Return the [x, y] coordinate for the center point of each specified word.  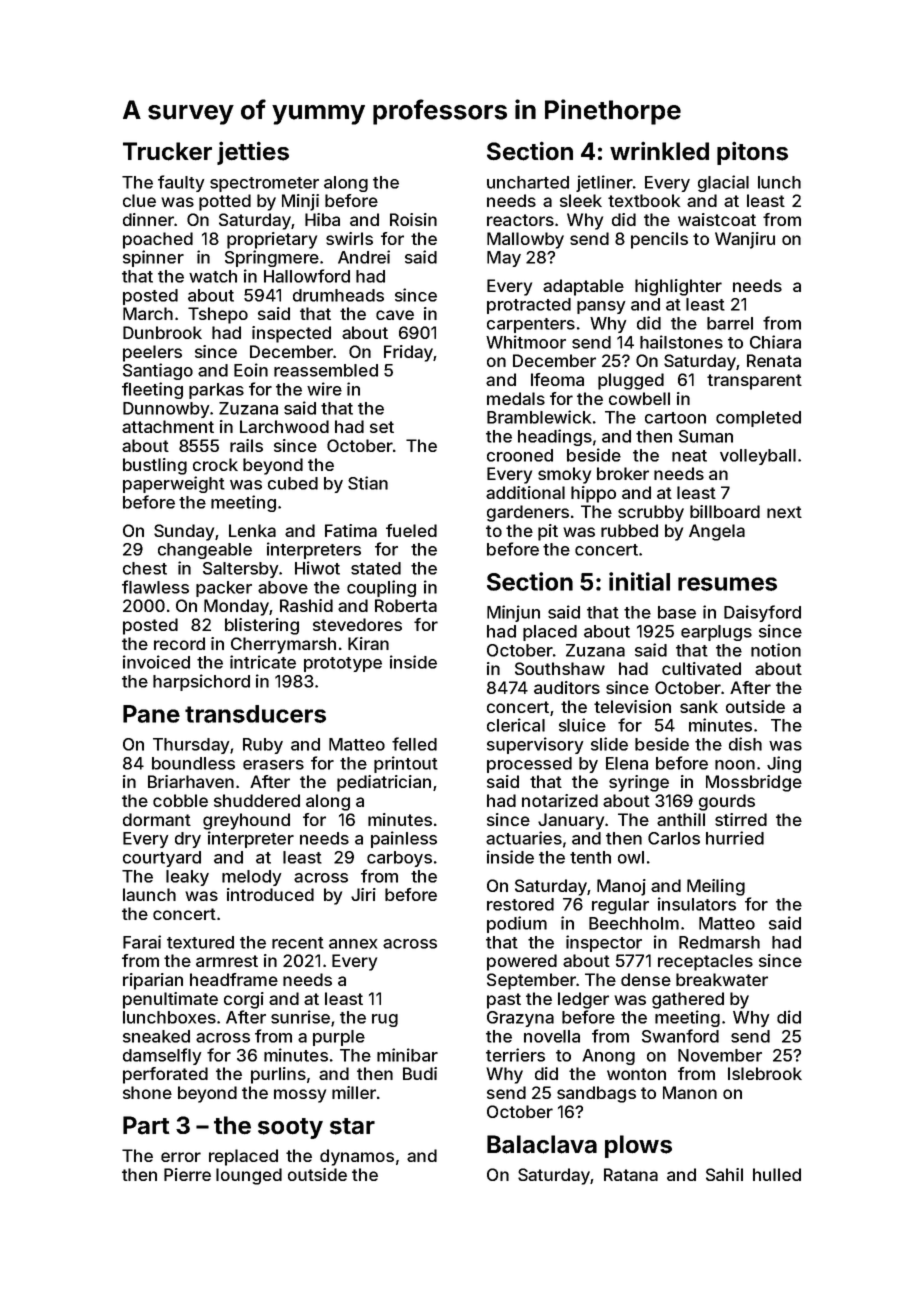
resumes [727, 584]
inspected [291, 334]
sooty [290, 1128]
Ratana [631, 1174]
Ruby [263, 746]
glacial [723, 183]
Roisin [413, 219]
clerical [516, 725]
